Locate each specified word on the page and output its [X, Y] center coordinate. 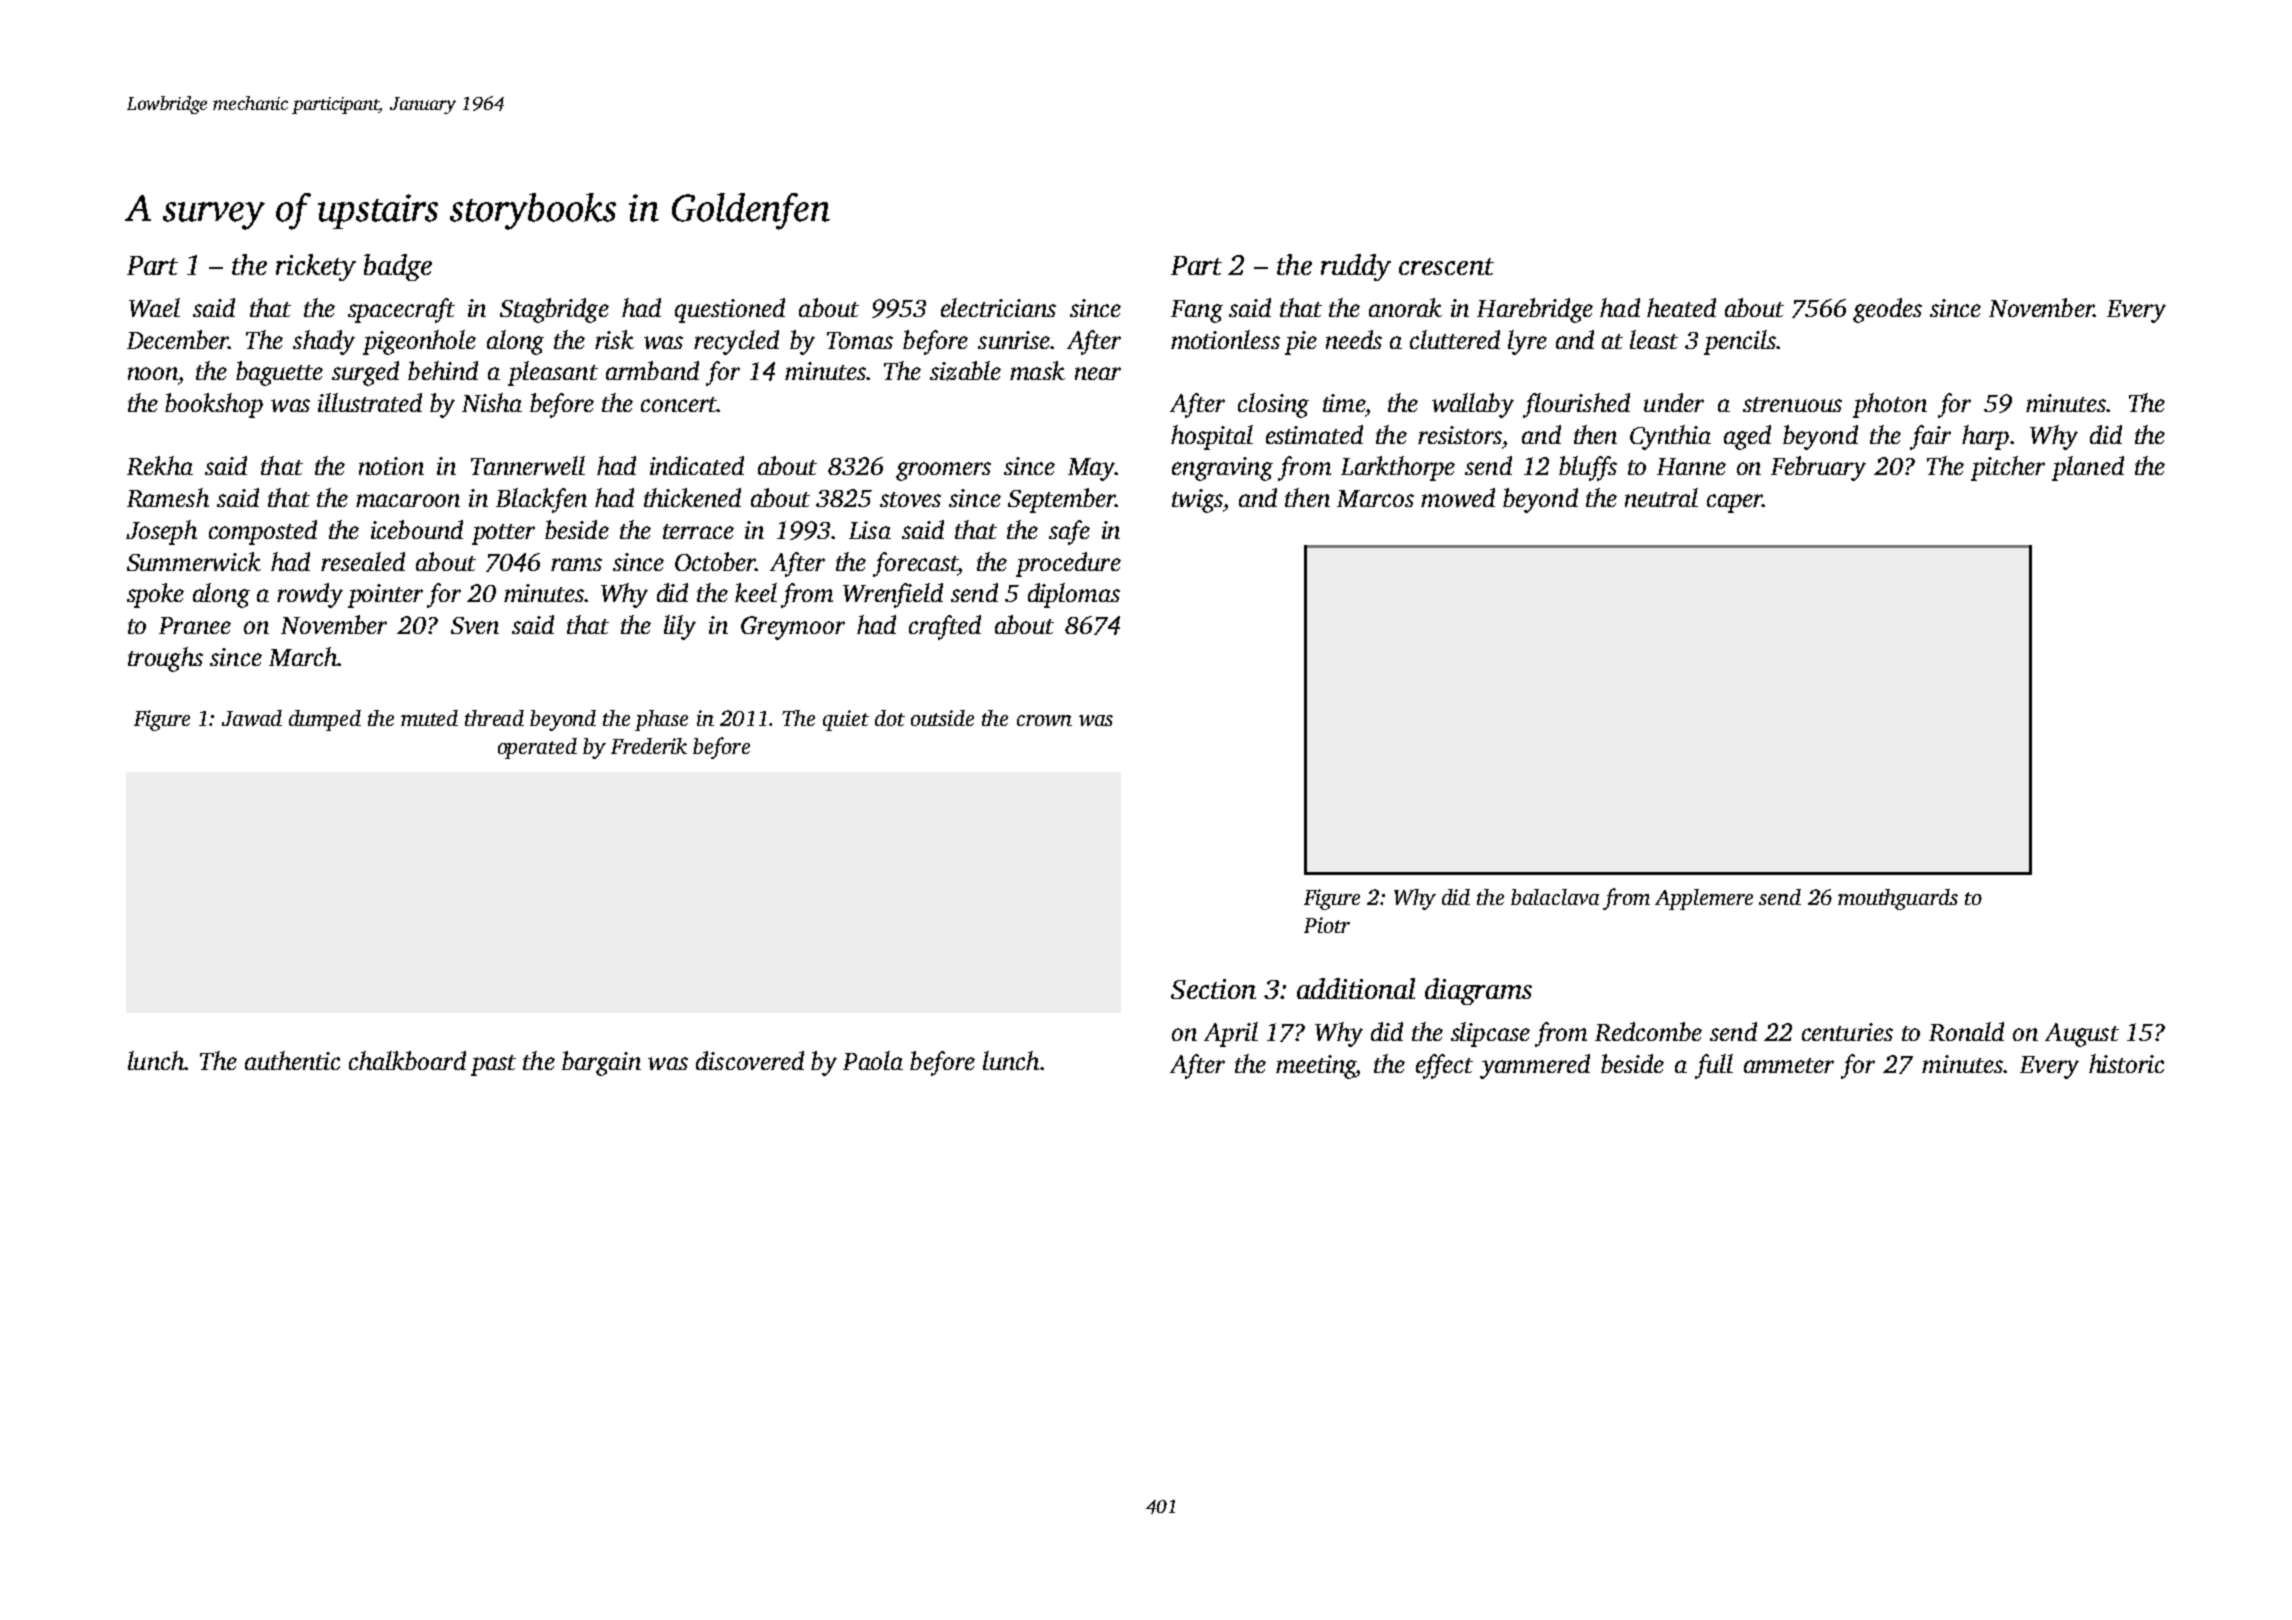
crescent [1446, 266]
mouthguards [1898, 899]
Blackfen [541, 500]
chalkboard [407, 1060]
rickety [316, 267]
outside [942, 718]
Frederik [649, 746]
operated [537, 748]
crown [1044, 720]
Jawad [252, 718]
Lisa [870, 530]
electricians [998, 307]
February [1818, 468]
